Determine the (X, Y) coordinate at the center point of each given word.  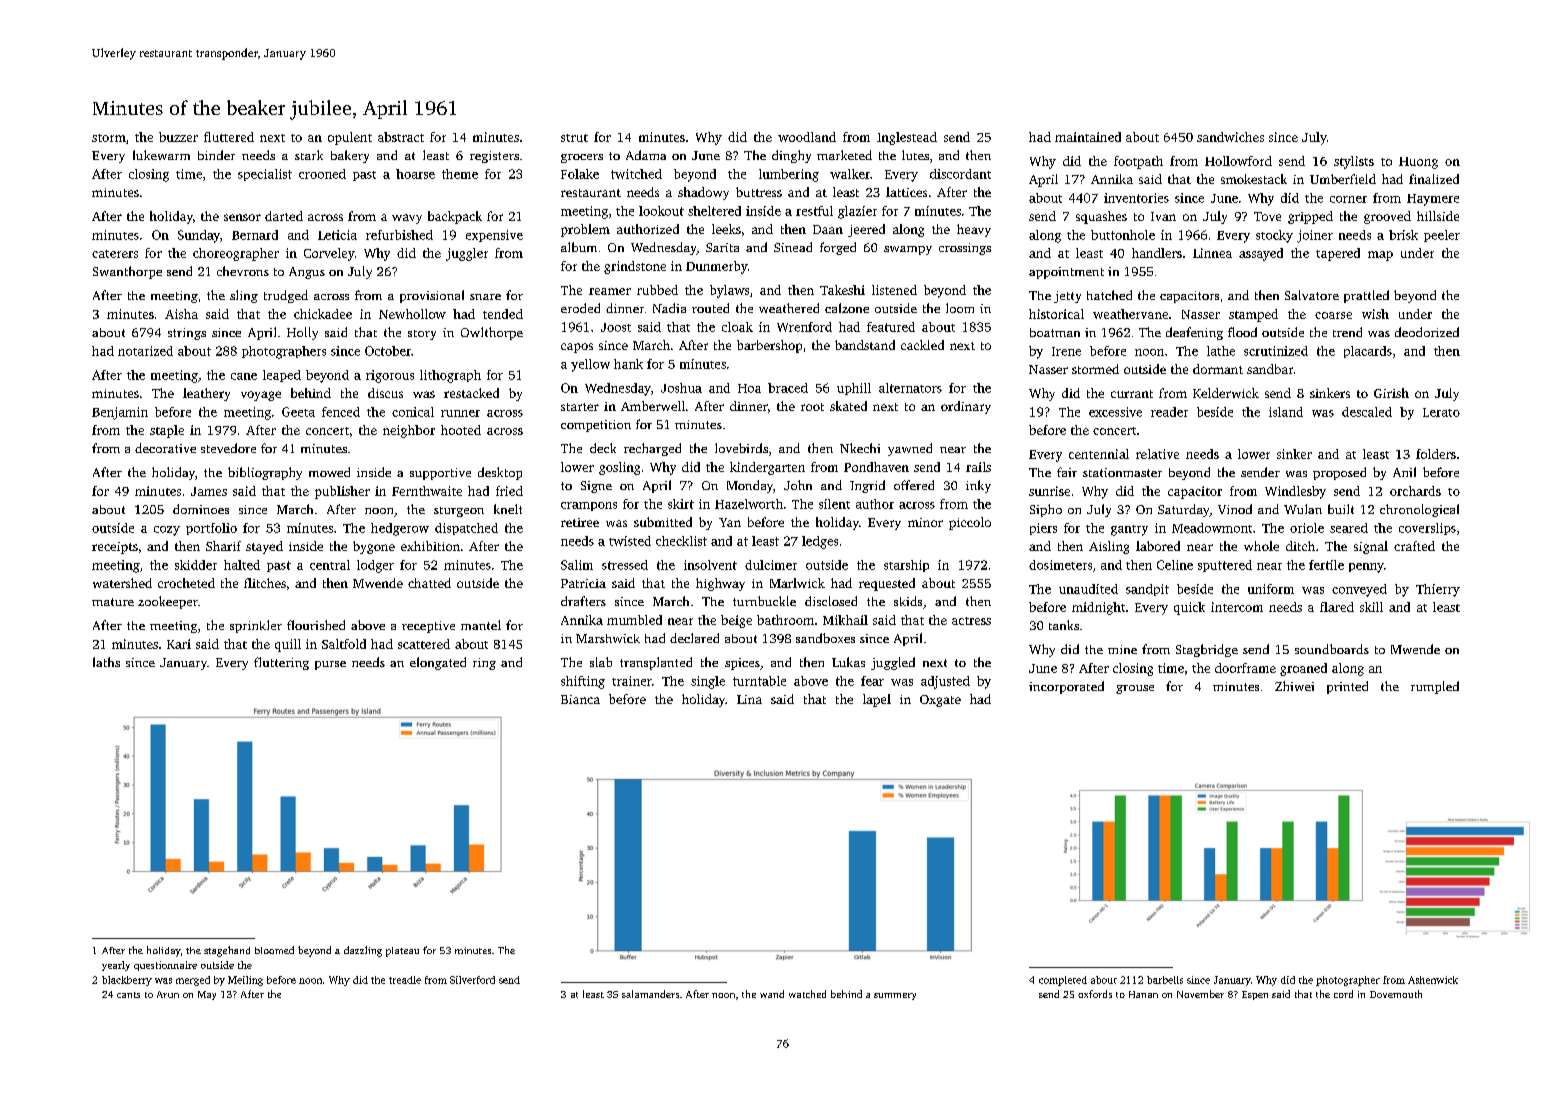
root (812, 407)
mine (1122, 649)
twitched (636, 174)
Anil (1404, 472)
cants (128, 995)
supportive (440, 474)
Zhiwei (1294, 686)
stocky (1274, 236)
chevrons (243, 271)
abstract (401, 137)
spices (742, 664)
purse (330, 665)
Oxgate (940, 701)
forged (838, 248)
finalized (1434, 179)
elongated (438, 663)
